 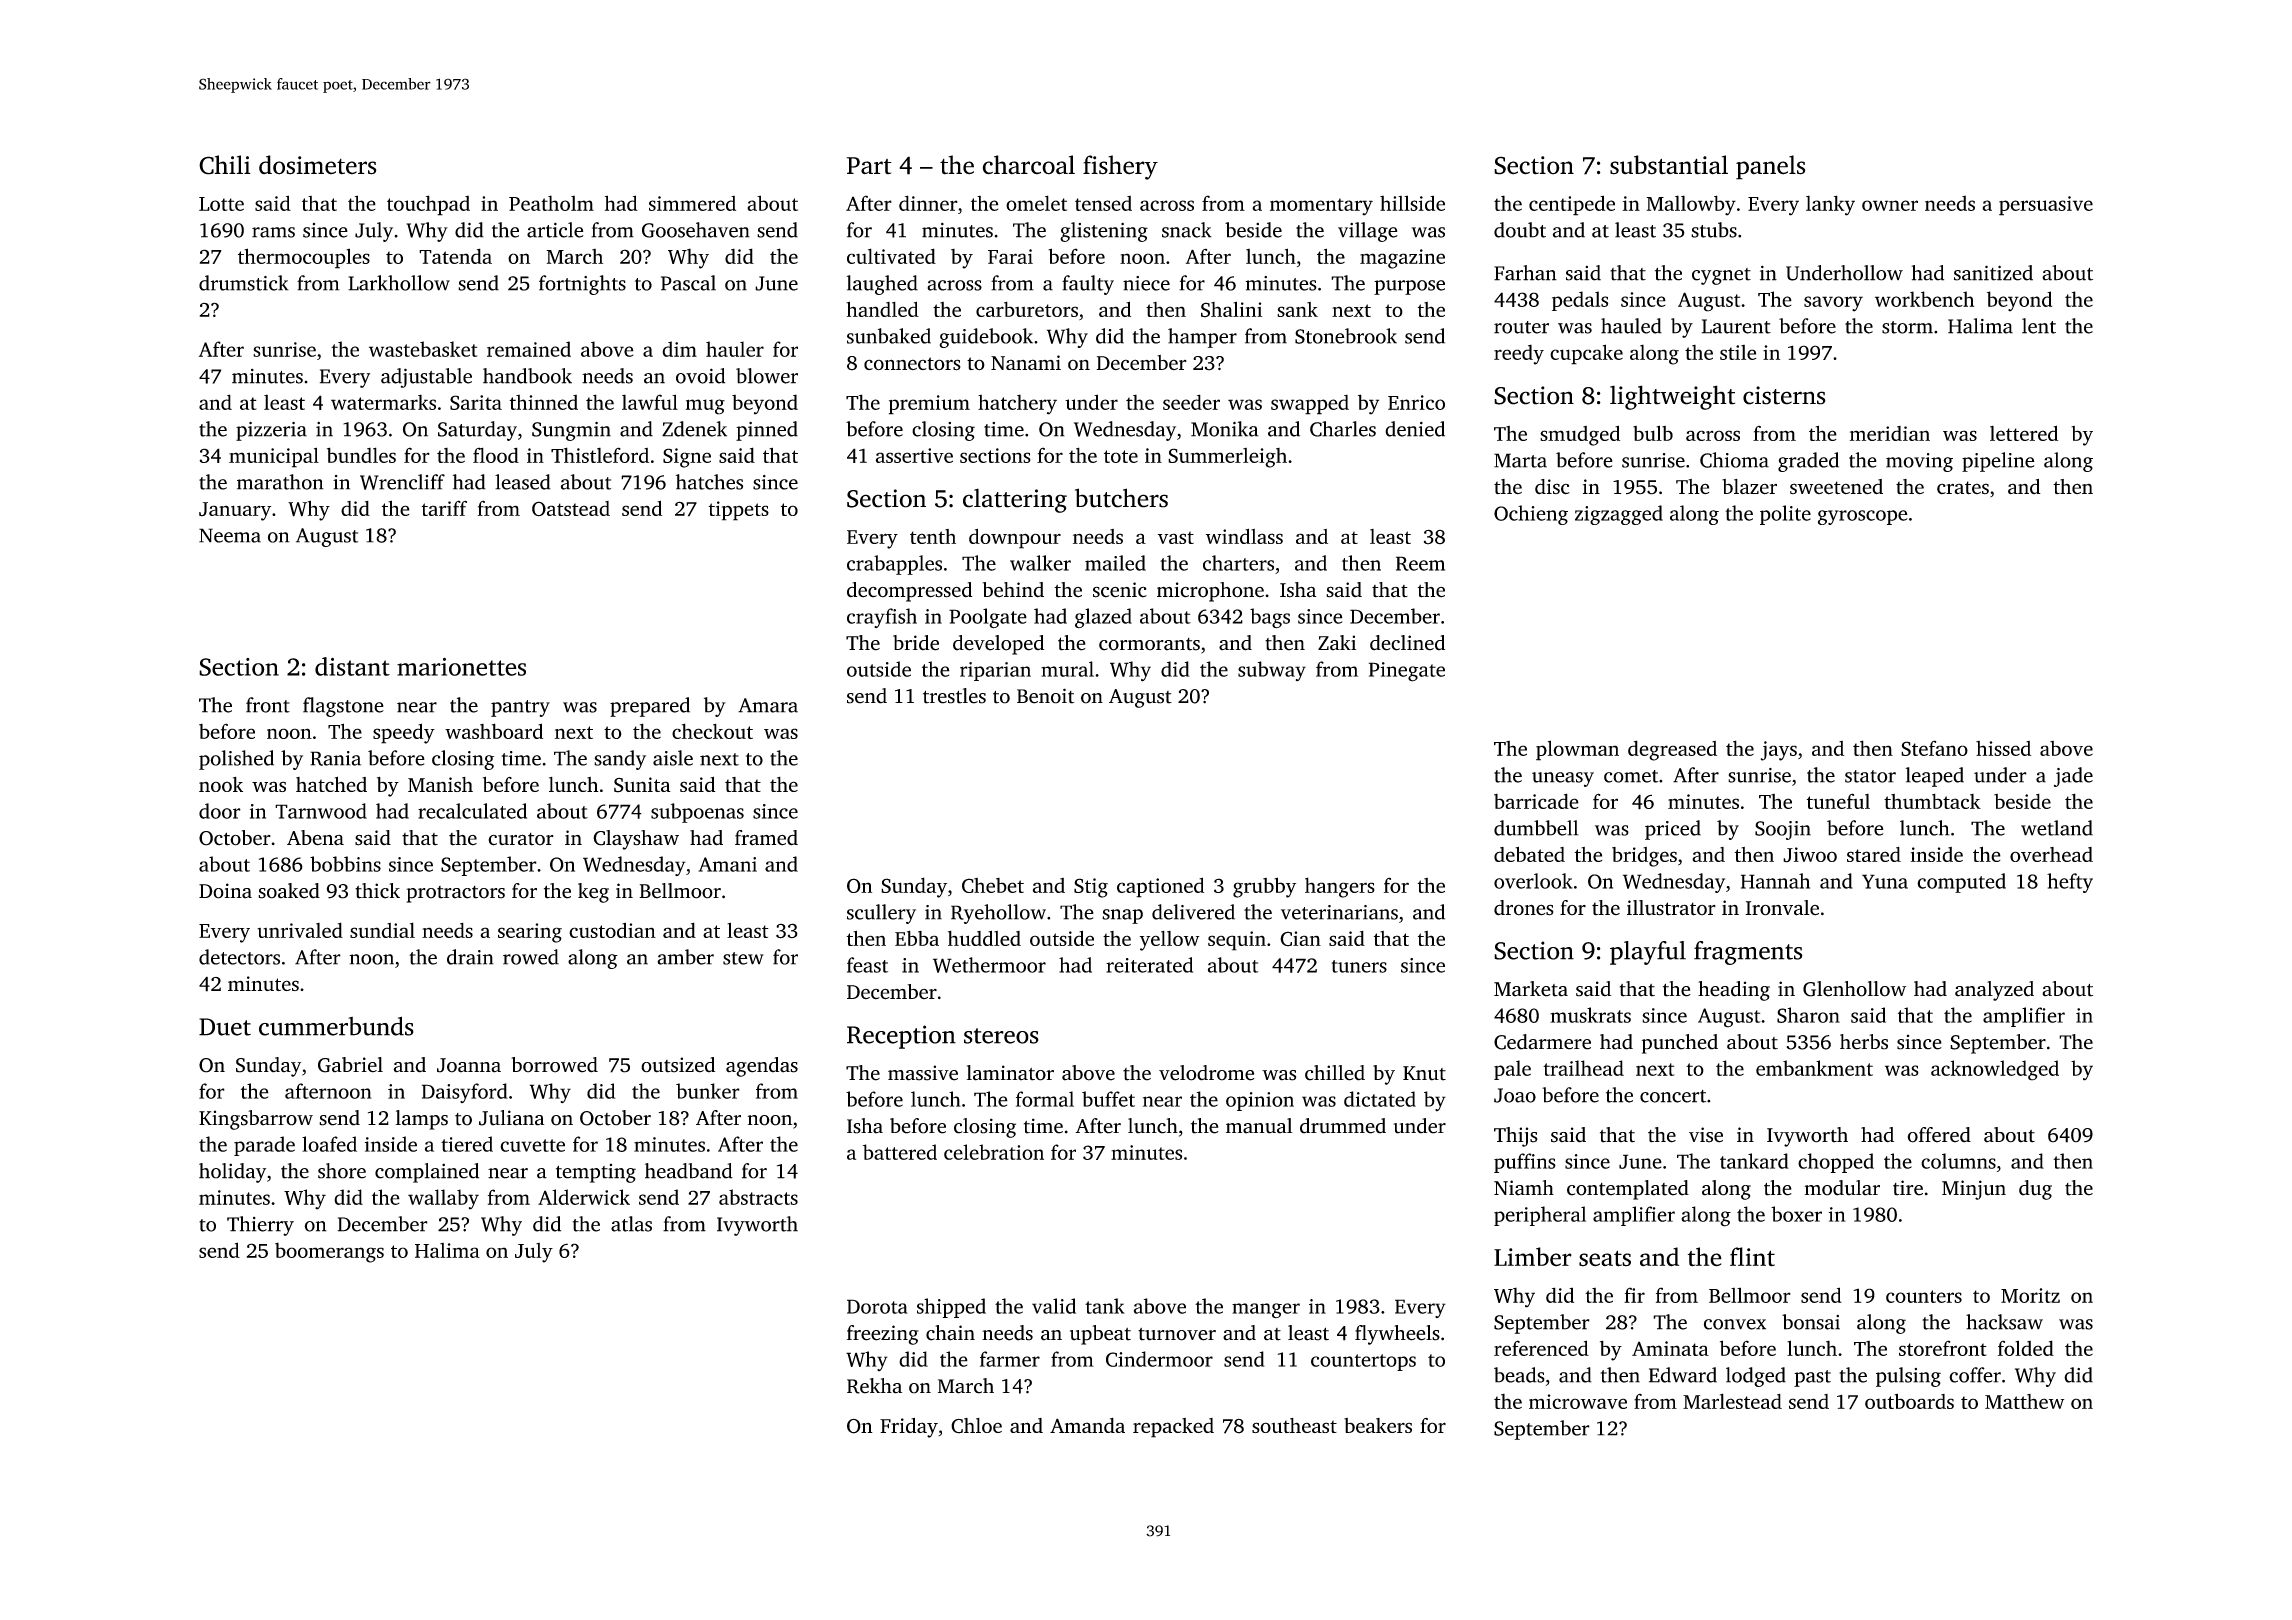 I want to click on contemplated, so click(x=1628, y=1190).
